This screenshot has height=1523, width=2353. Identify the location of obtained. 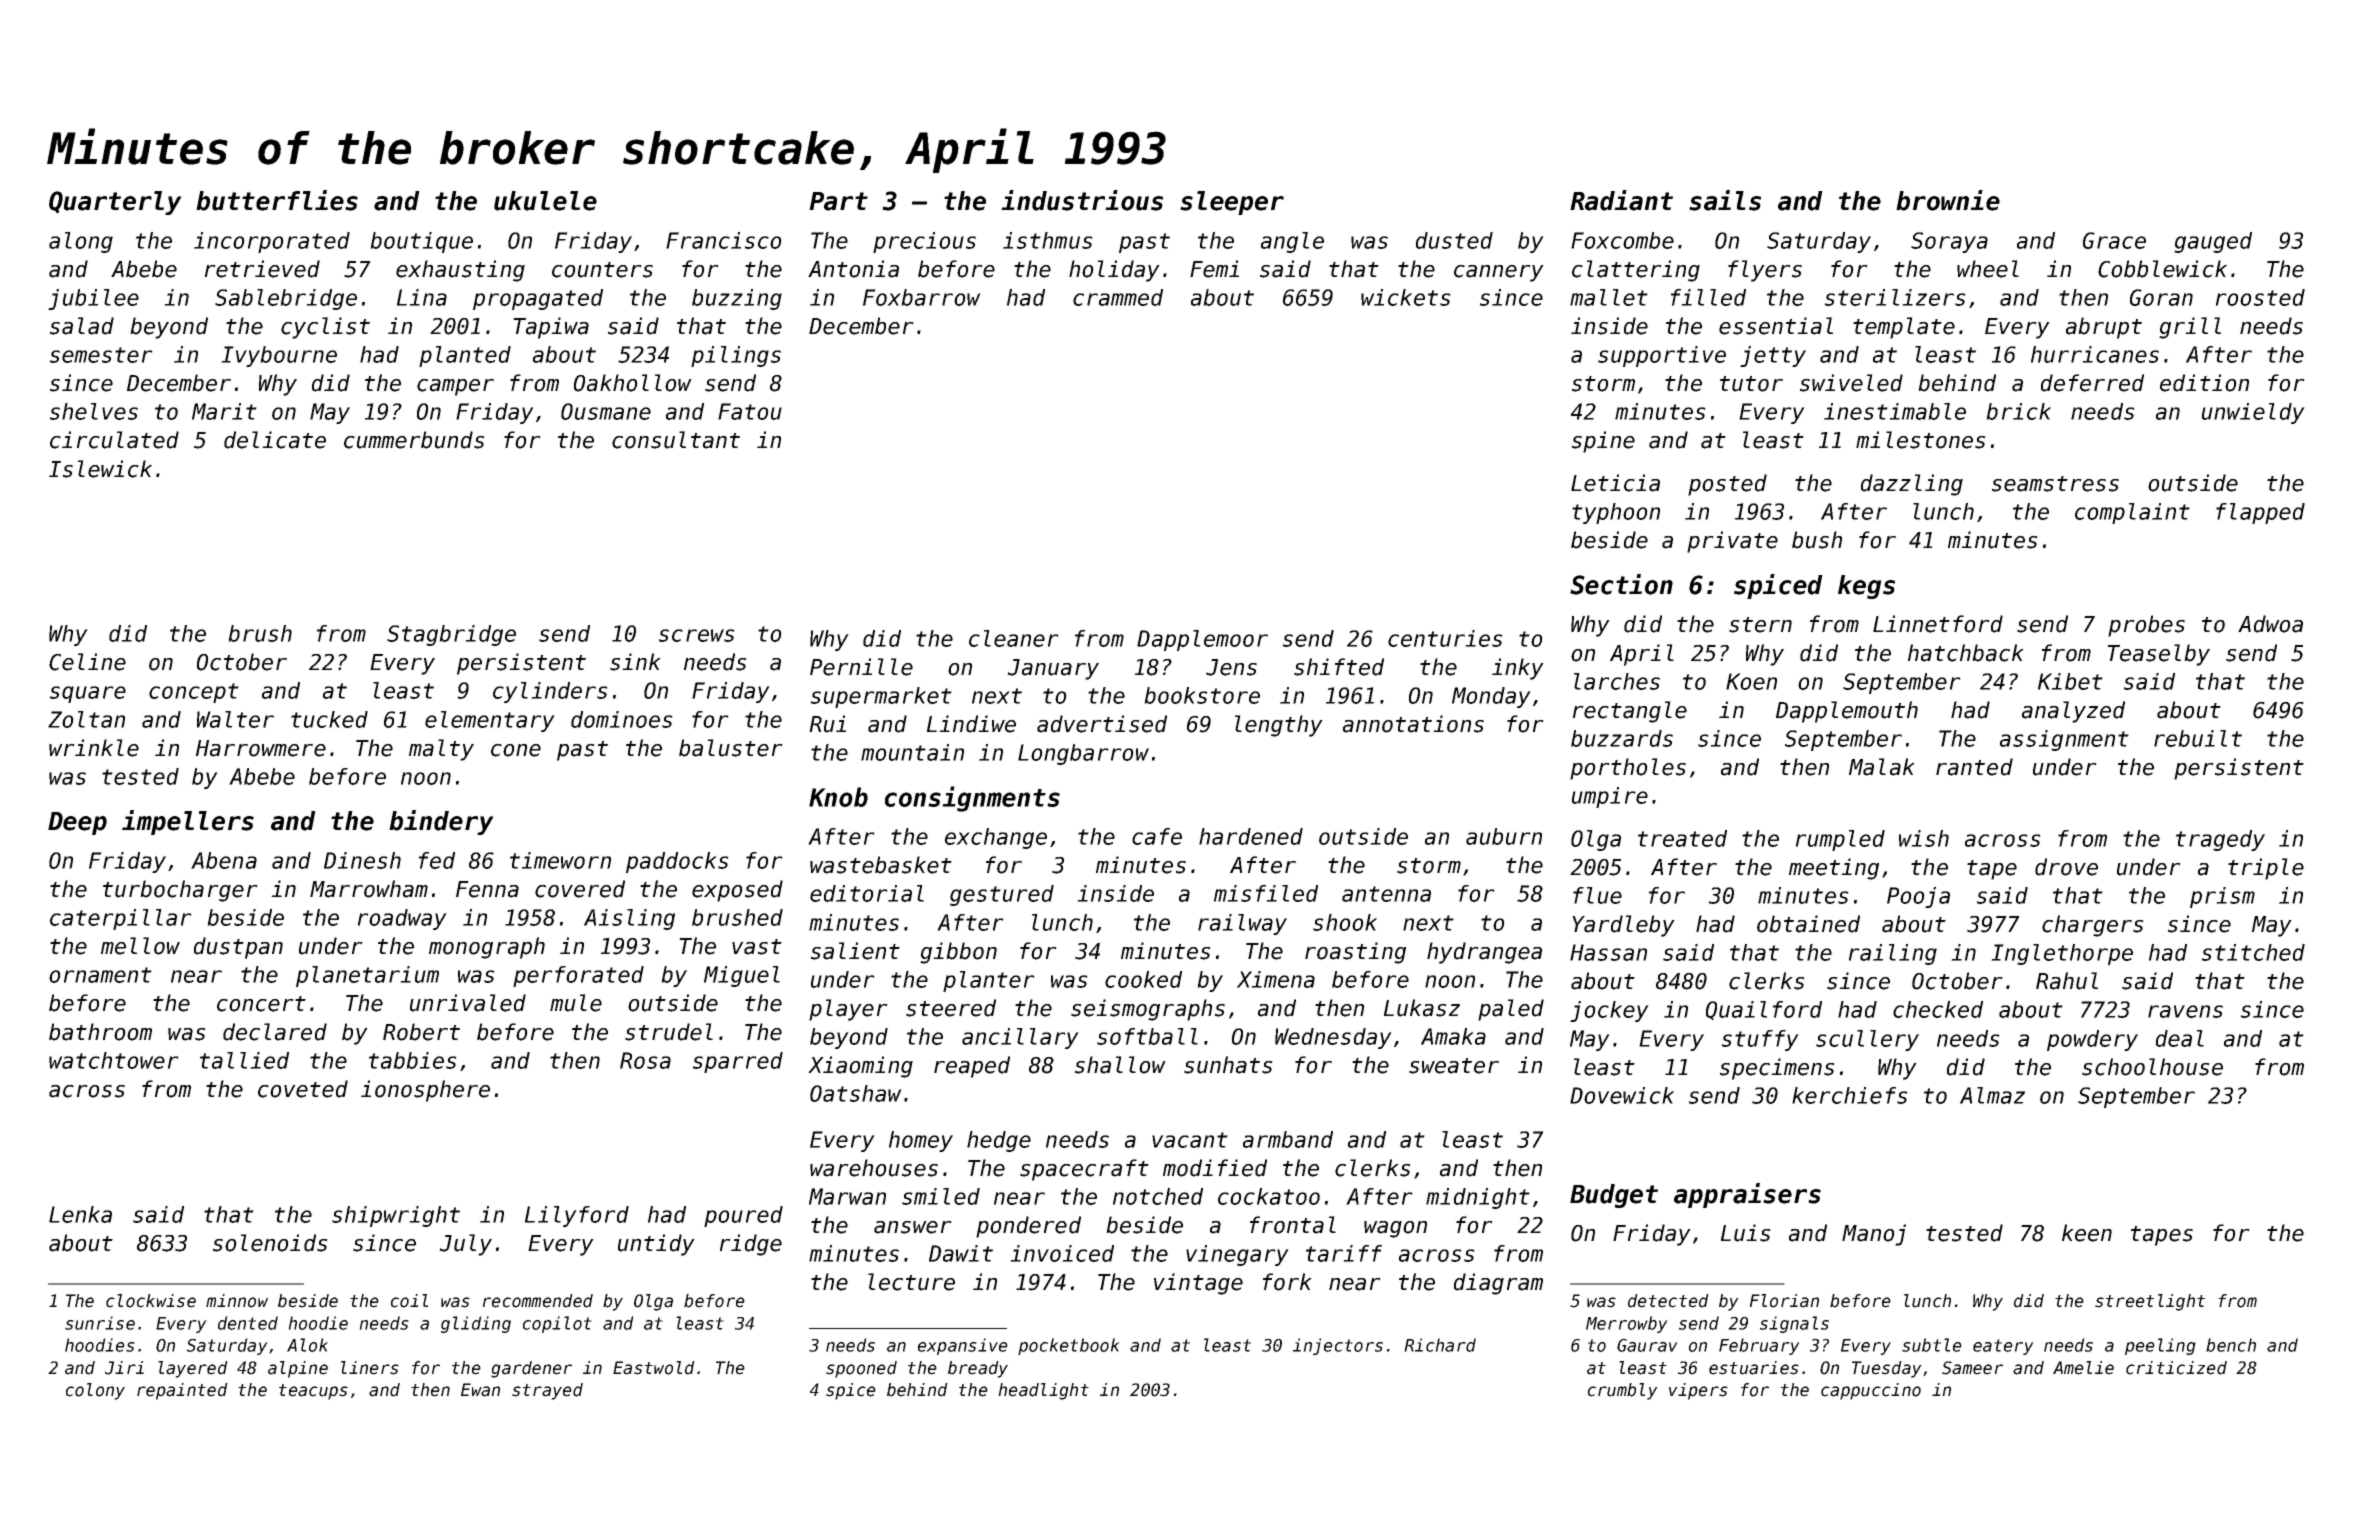
(1808, 924).
